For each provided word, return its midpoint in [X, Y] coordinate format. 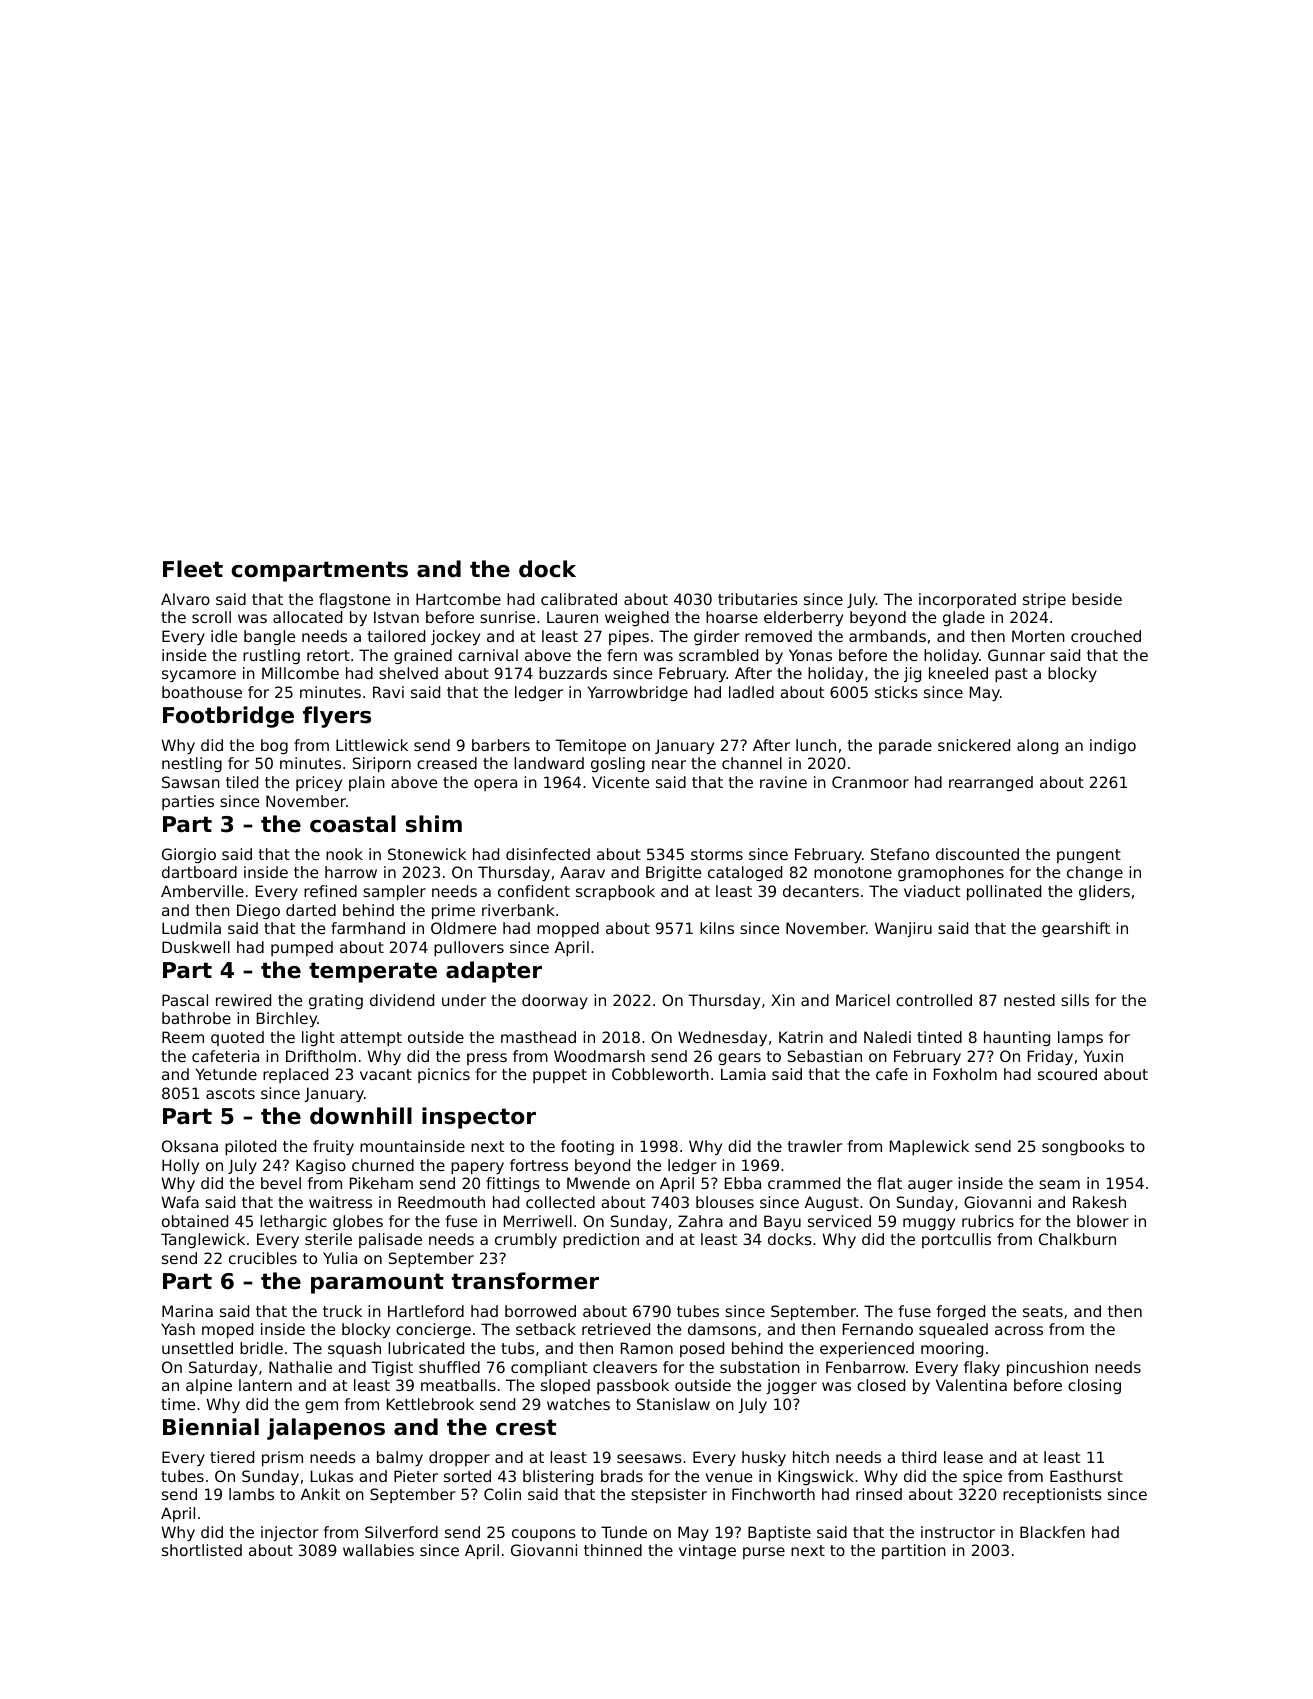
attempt [371, 1039]
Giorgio [189, 855]
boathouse [202, 692]
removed [778, 636]
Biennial [211, 1427]
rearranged [991, 783]
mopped [568, 929]
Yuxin [1103, 1056]
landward [549, 763]
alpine [209, 1386]
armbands [887, 636]
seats [1043, 1311]
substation [760, 1367]
